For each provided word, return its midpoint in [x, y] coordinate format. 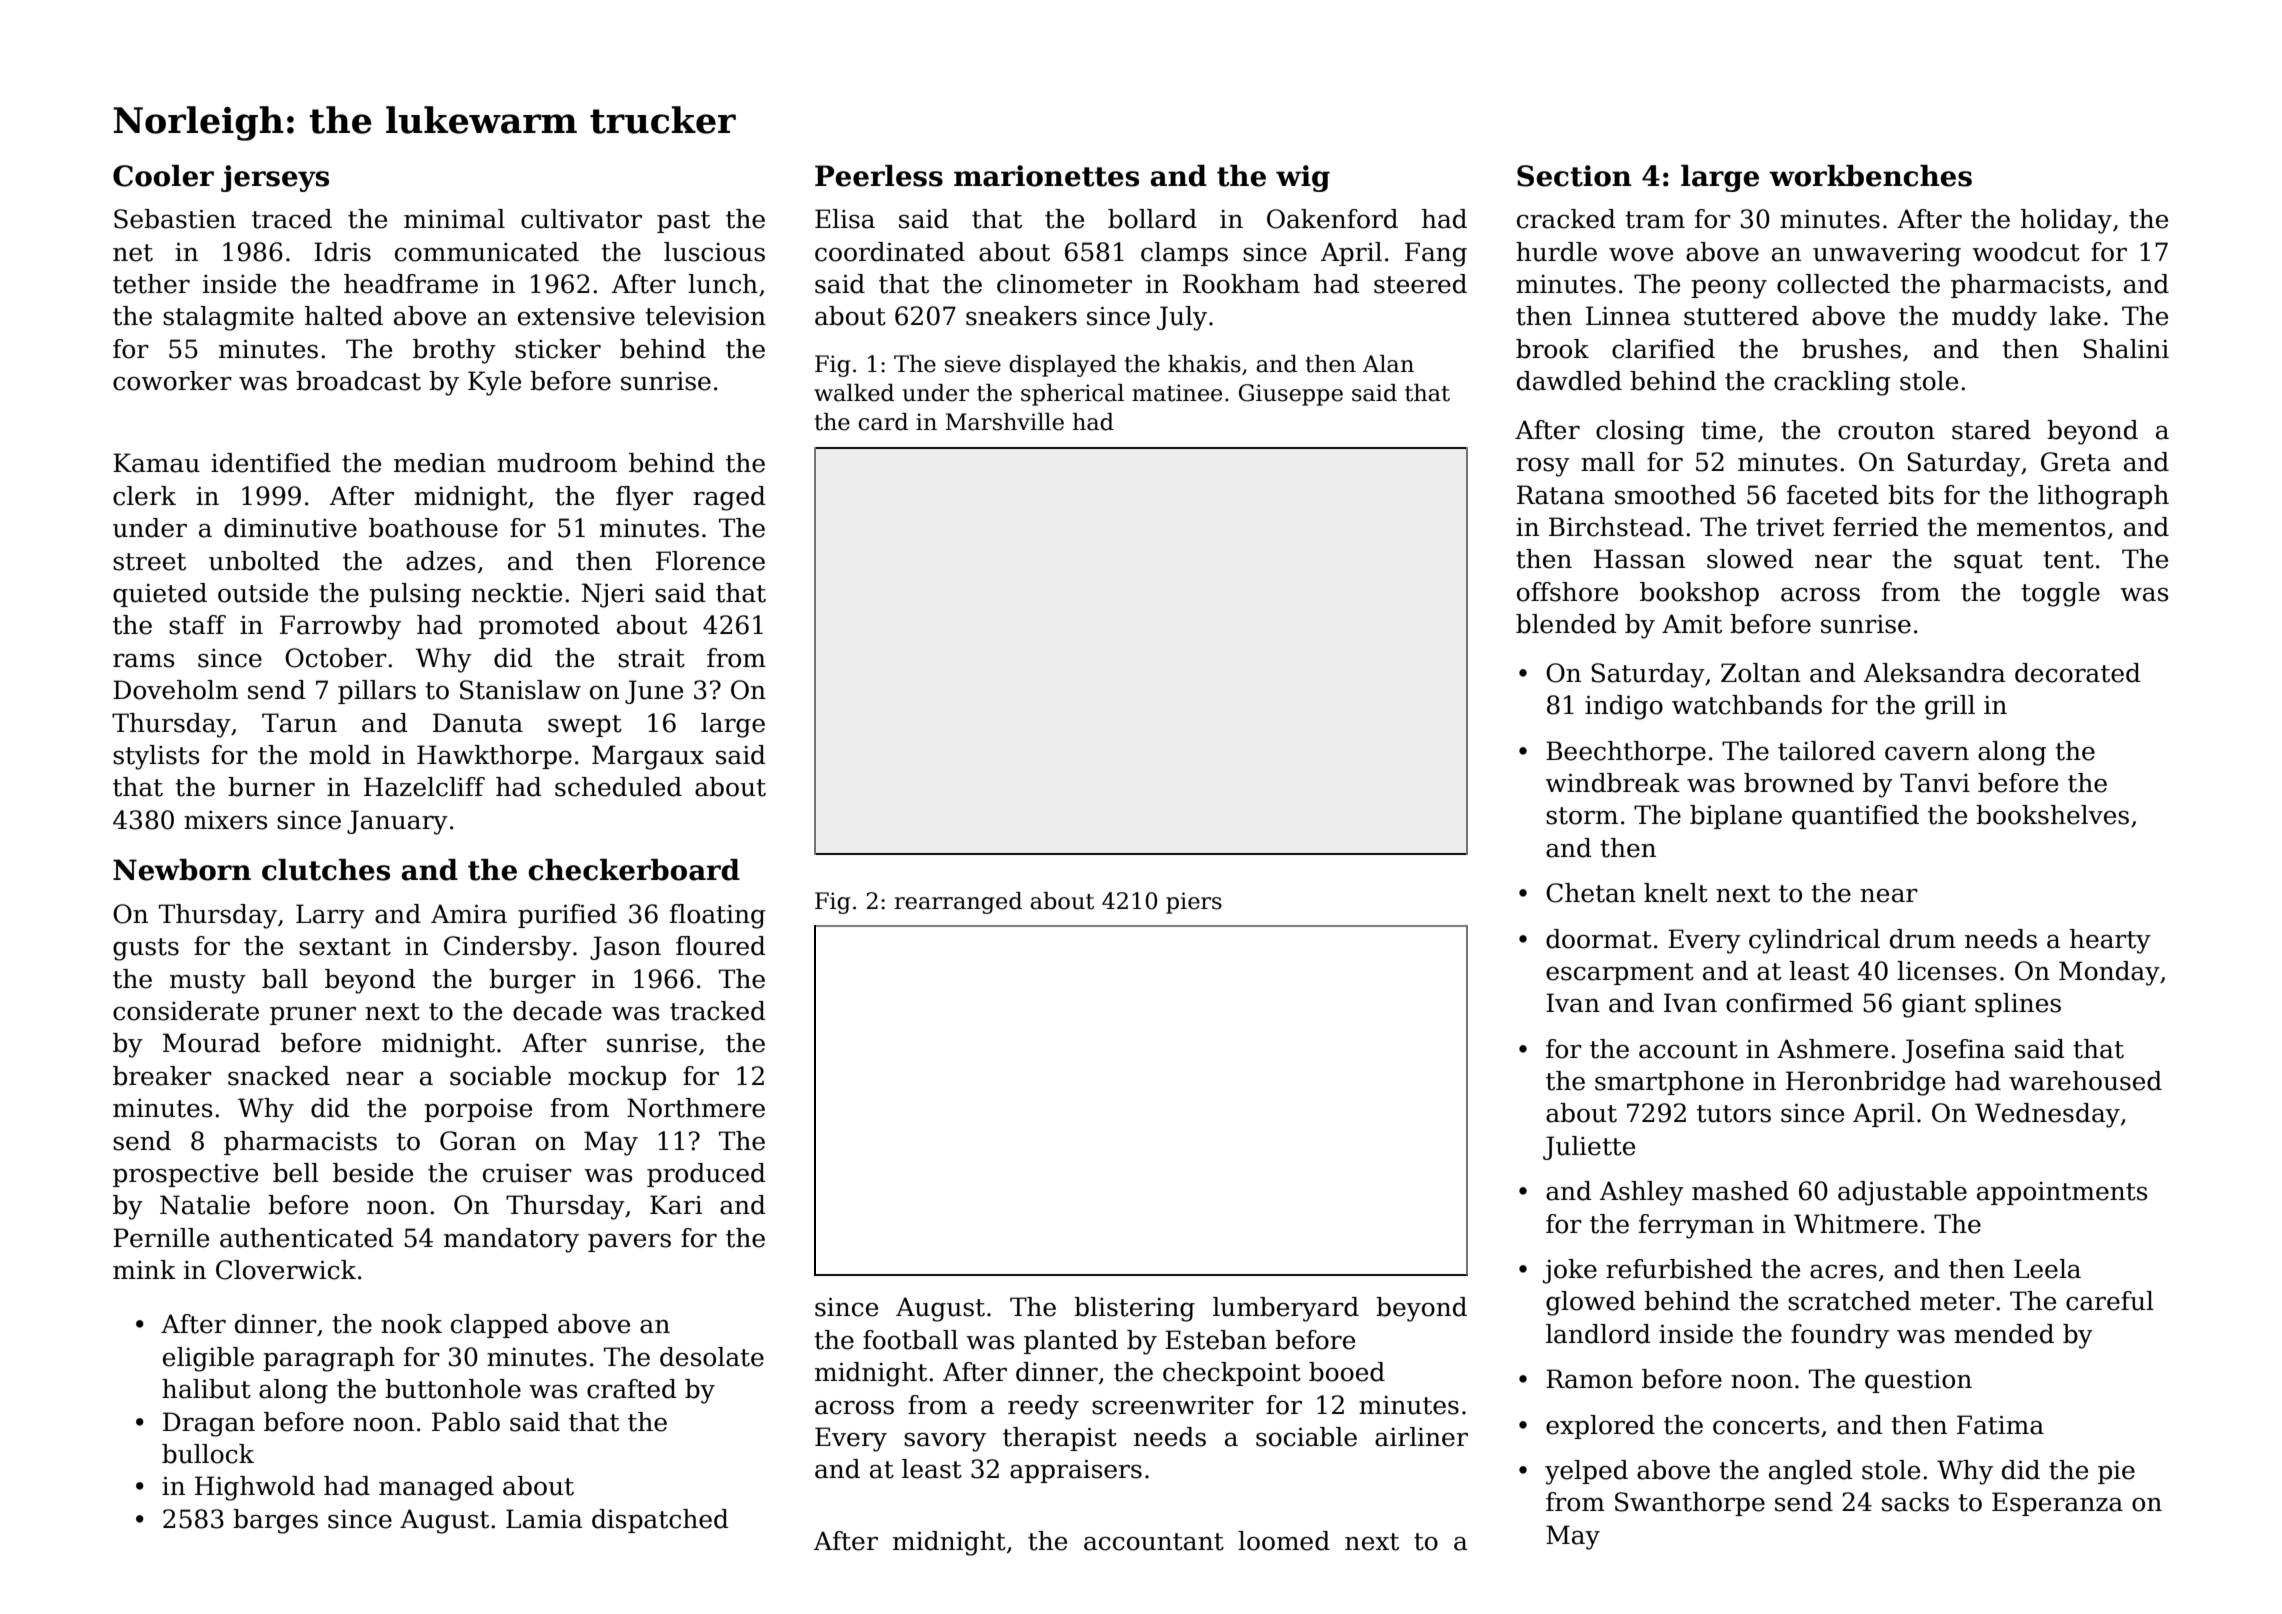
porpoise [478, 1110]
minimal [454, 219]
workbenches [1870, 176]
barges [275, 1521]
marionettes [1046, 176]
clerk [144, 496]
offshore [1567, 592]
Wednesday [2047, 1115]
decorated [2078, 673]
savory [945, 1442]
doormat [1599, 939]
